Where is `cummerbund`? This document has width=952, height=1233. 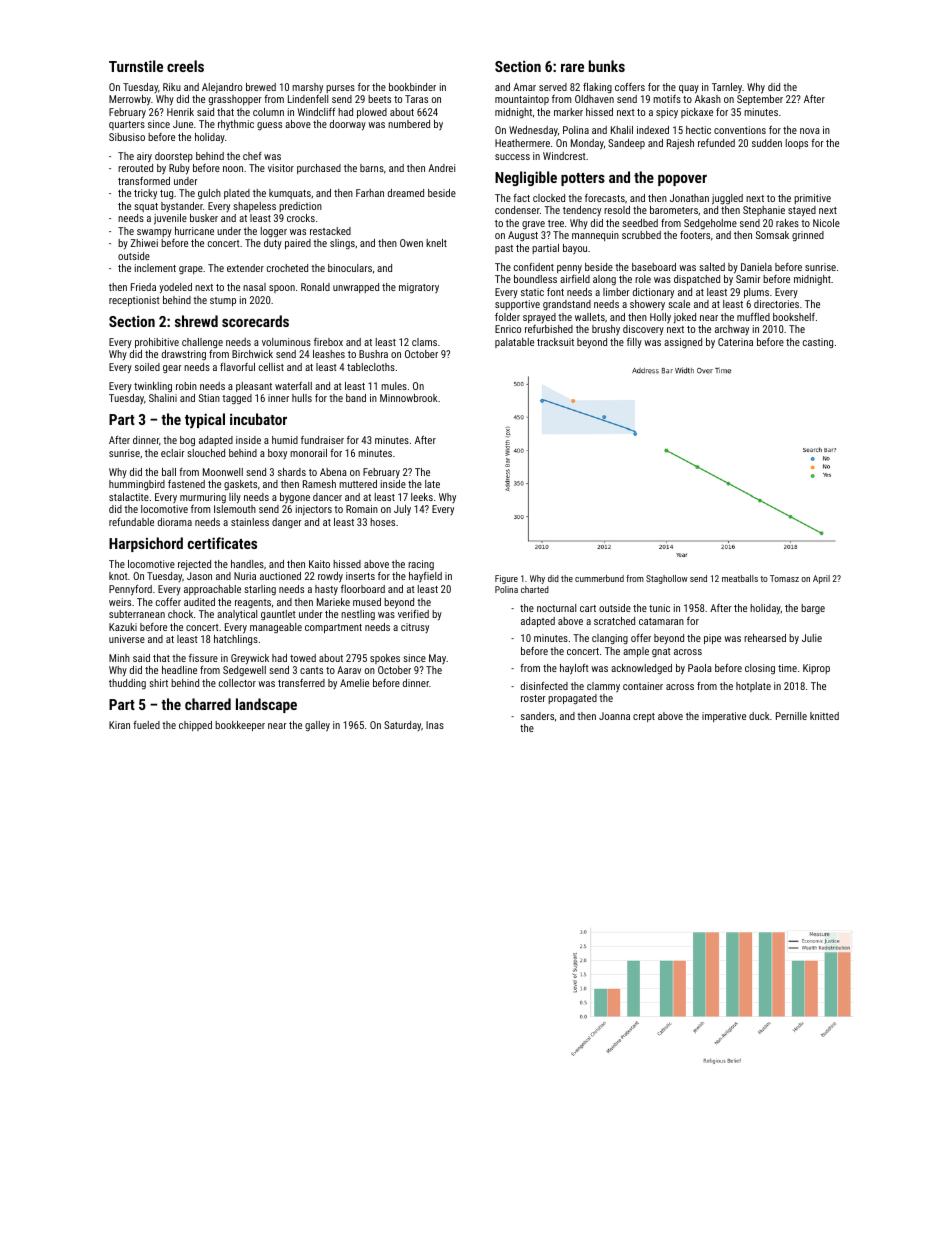
cummerbund is located at coordinates (599, 578).
